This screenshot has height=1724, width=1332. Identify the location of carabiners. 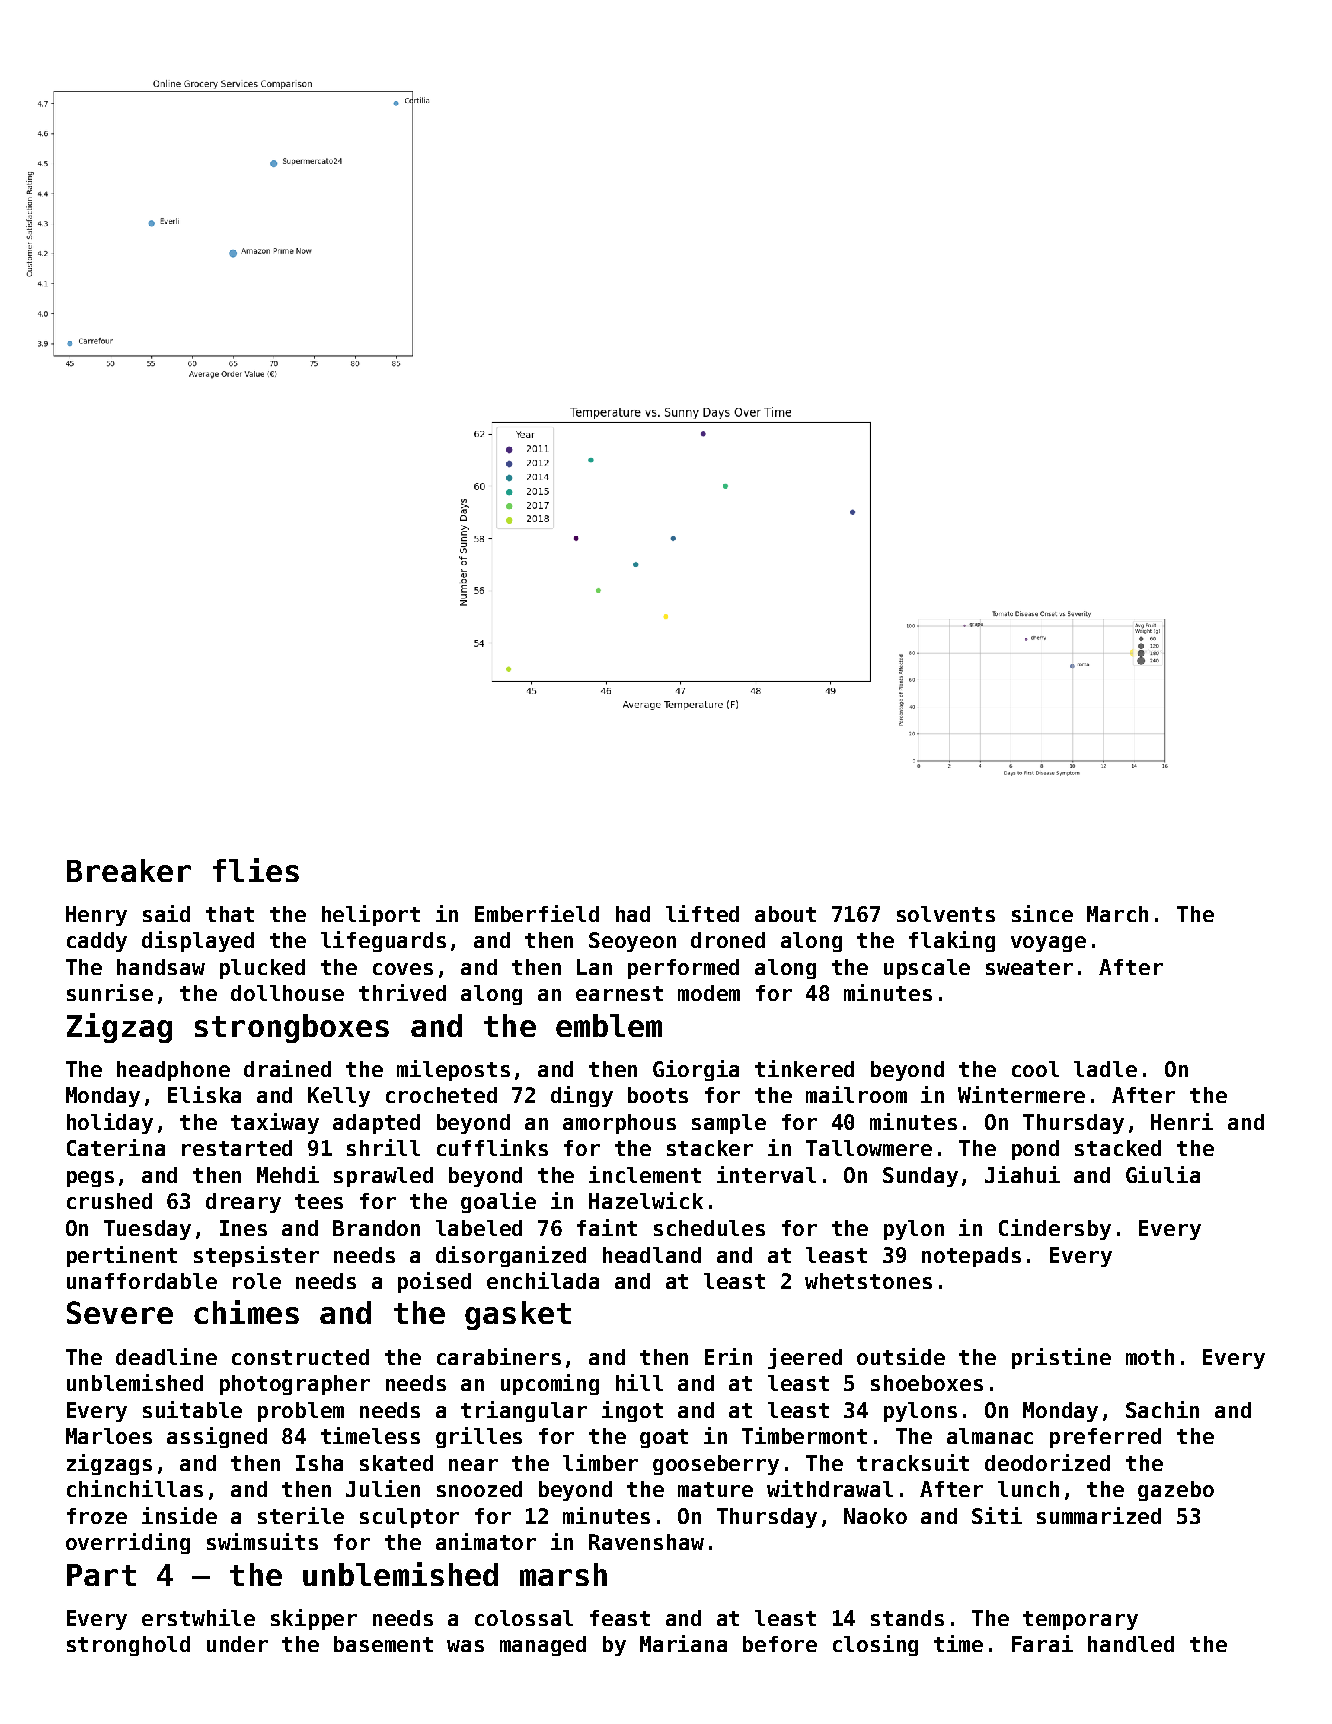
(499, 1356).
